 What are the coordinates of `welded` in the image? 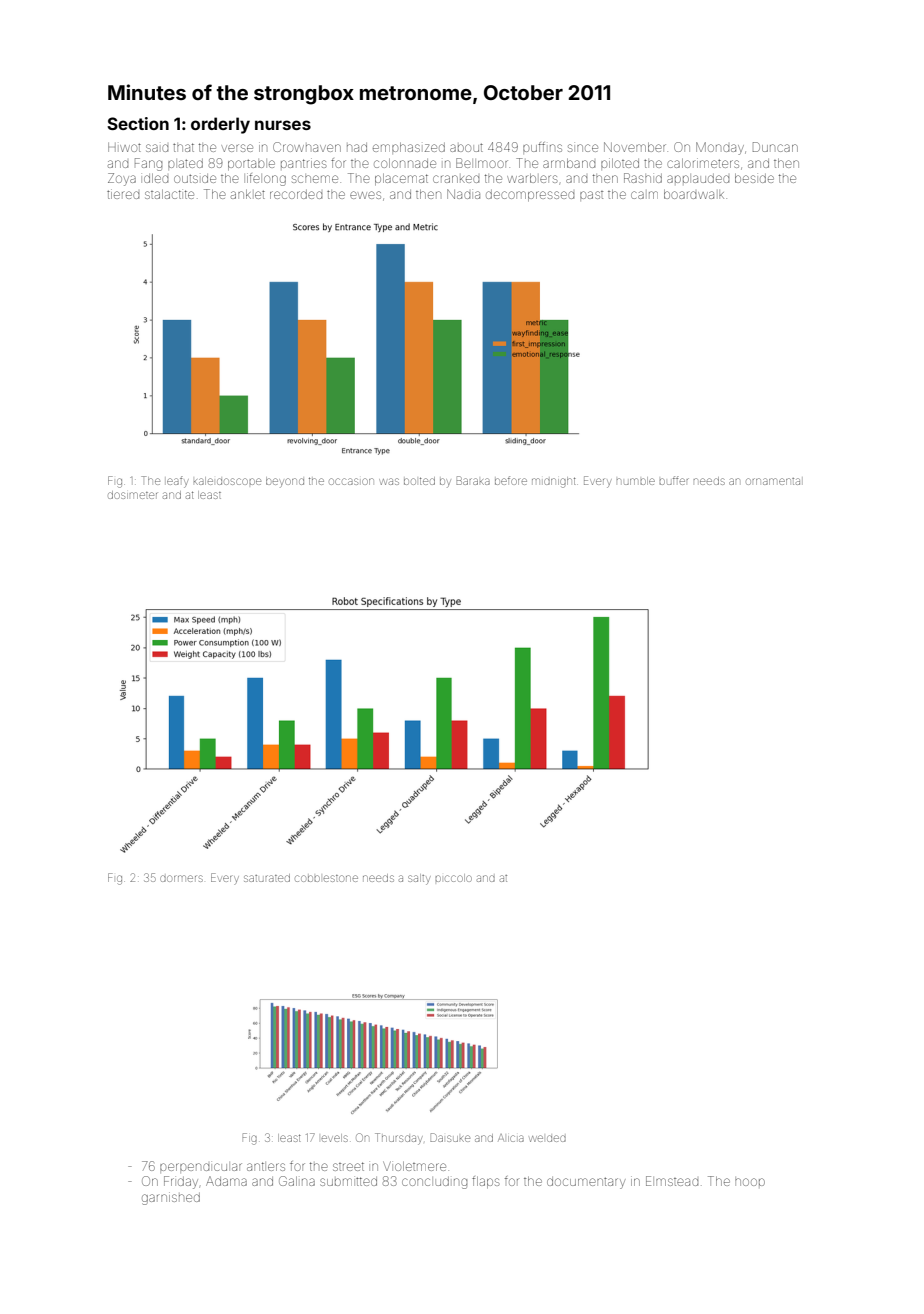 It's located at (547, 1138).
